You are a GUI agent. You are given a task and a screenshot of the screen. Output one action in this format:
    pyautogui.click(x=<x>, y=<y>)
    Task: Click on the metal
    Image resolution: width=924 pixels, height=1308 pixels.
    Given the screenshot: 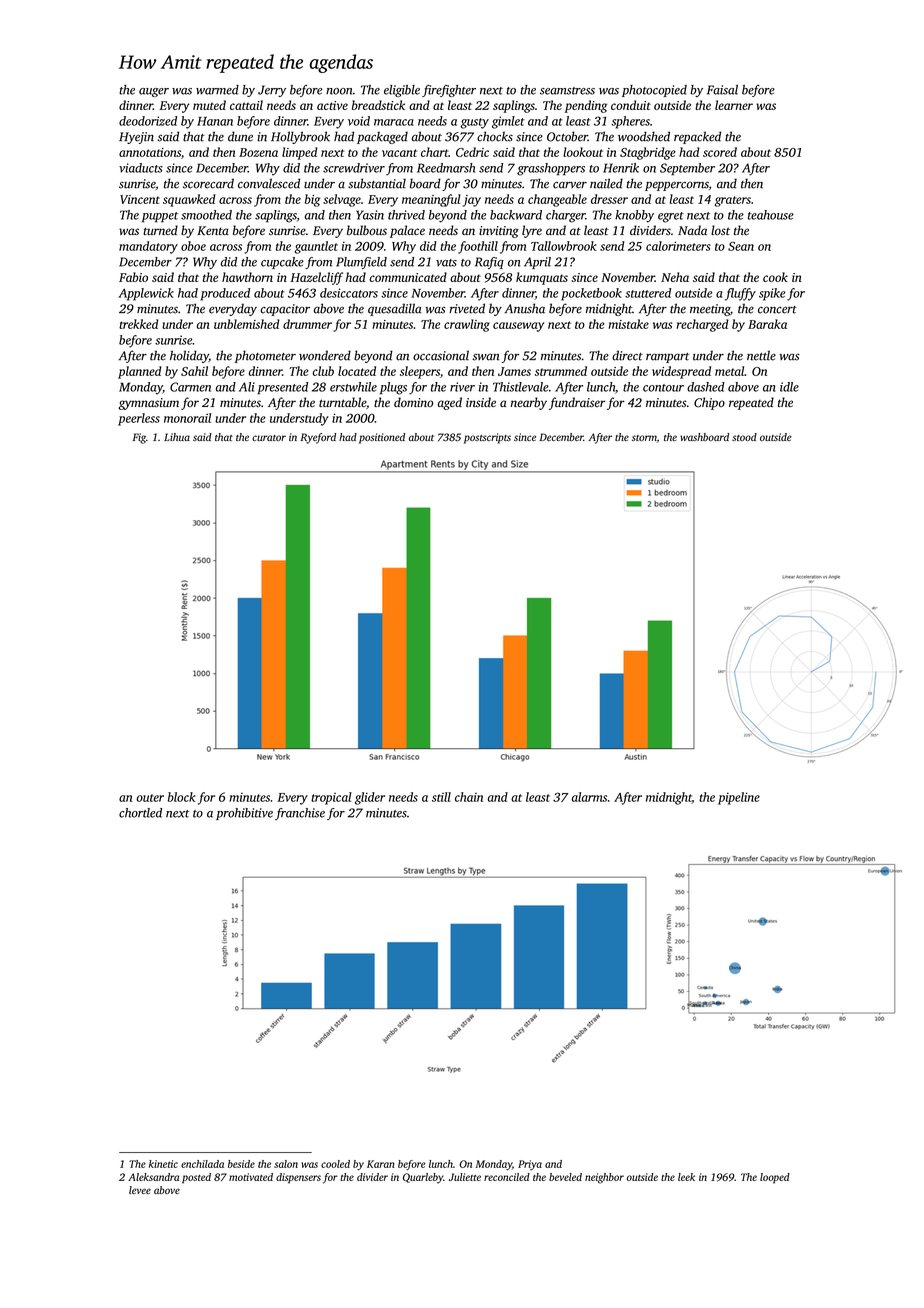 What is the action you would take?
    pyautogui.click(x=729, y=371)
